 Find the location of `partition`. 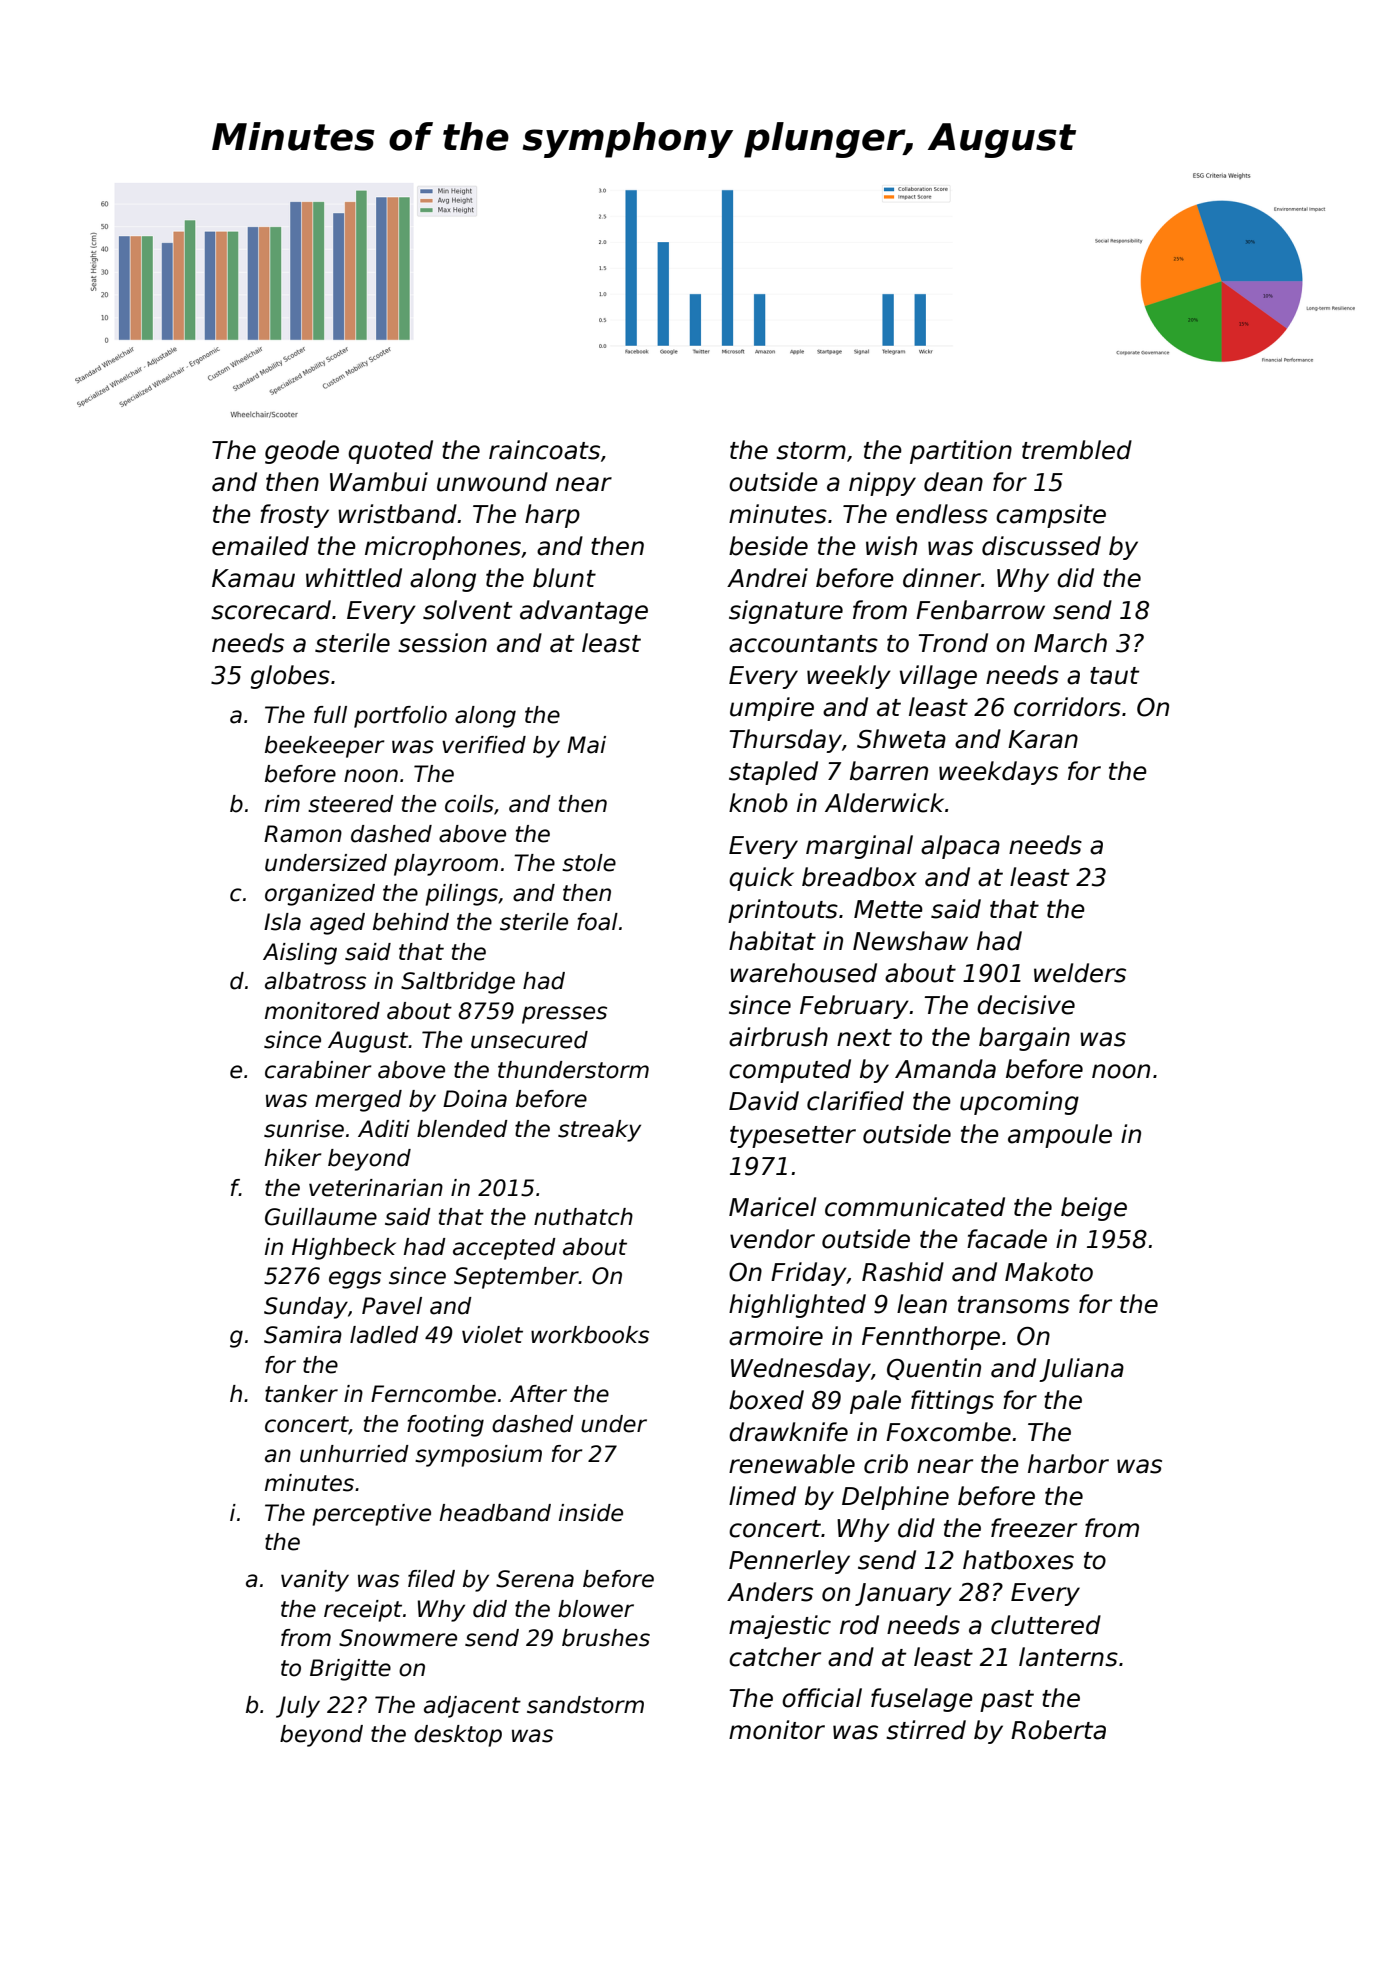

partition is located at coordinates (961, 452).
